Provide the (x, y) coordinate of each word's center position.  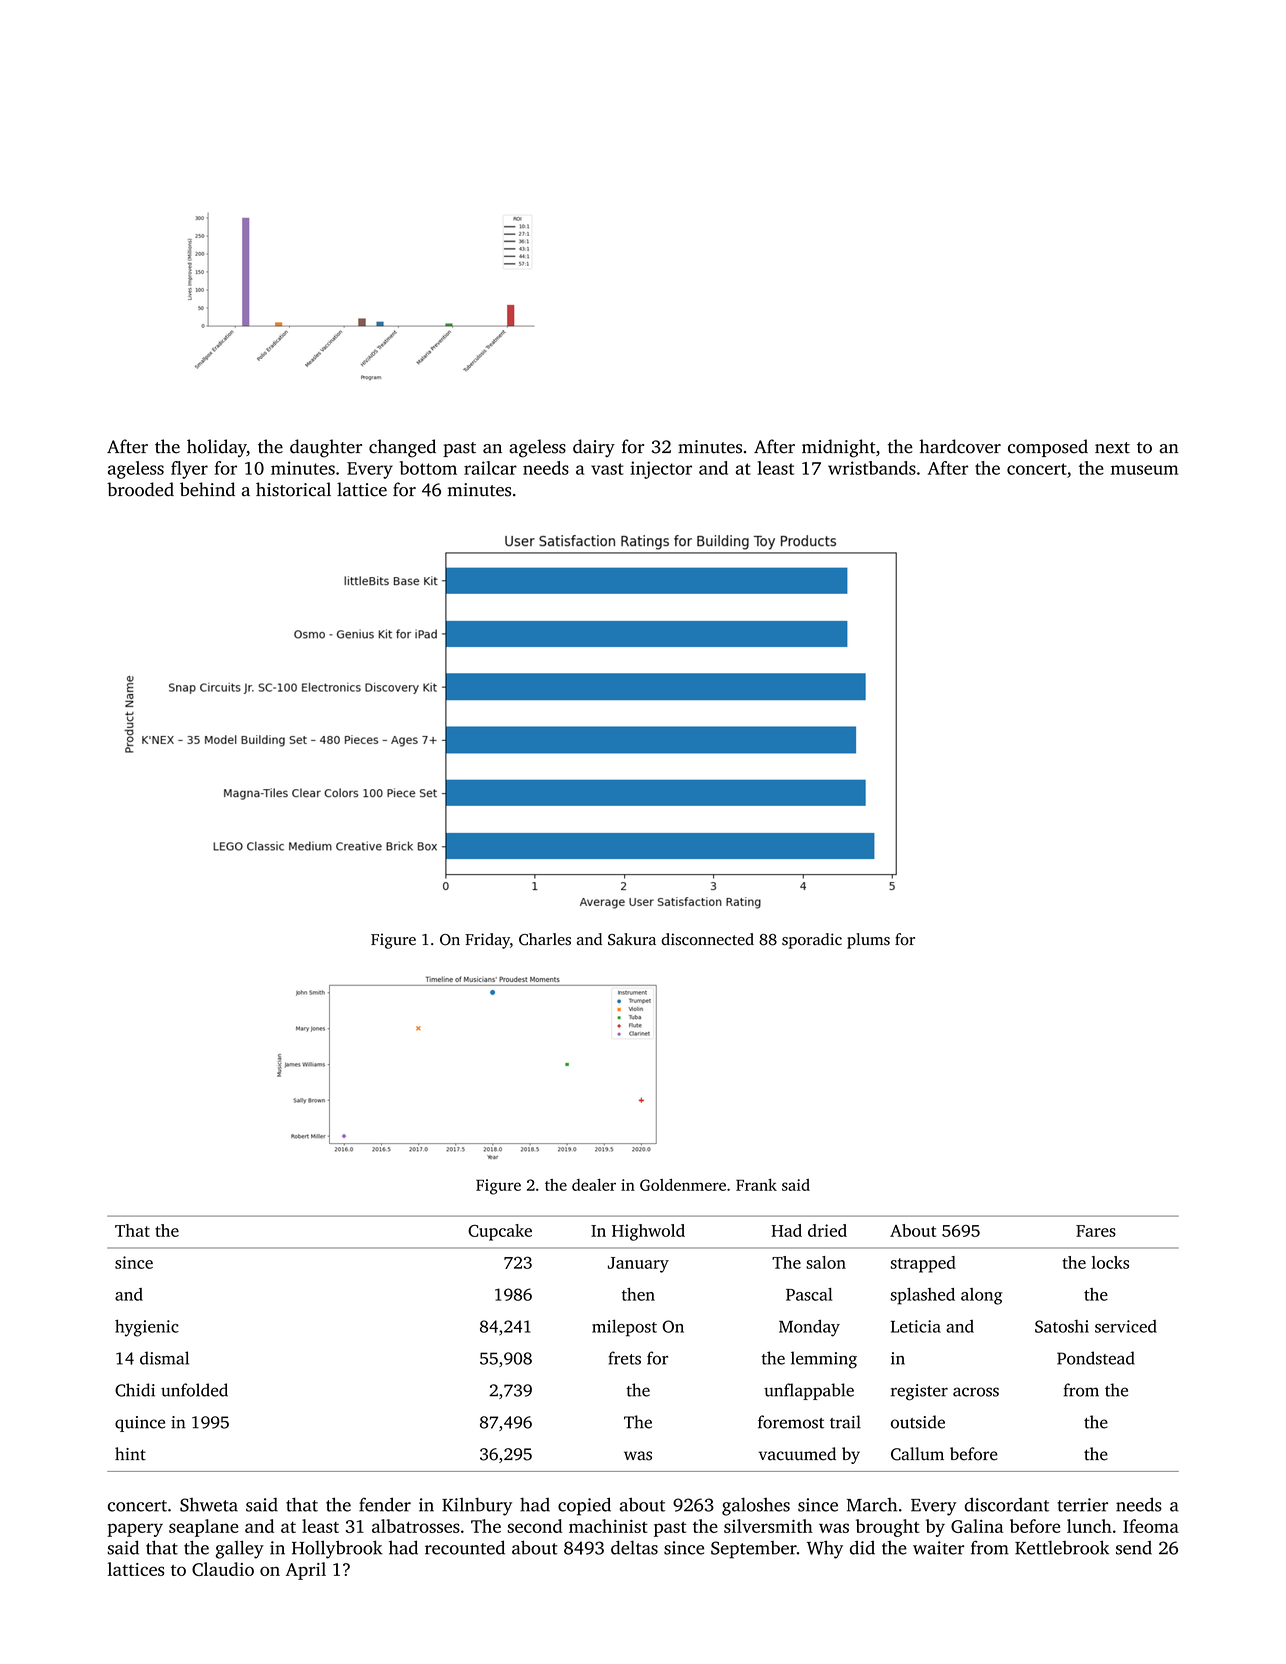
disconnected (708, 939)
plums (868, 941)
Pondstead (1096, 1358)
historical (293, 489)
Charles (545, 939)
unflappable (809, 1391)
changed (402, 448)
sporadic (812, 941)
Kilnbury (477, 1506)
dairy (594, 448)
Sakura (632, 939)
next (1112, 448)
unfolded (194, 1390)
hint (130, 1454)
